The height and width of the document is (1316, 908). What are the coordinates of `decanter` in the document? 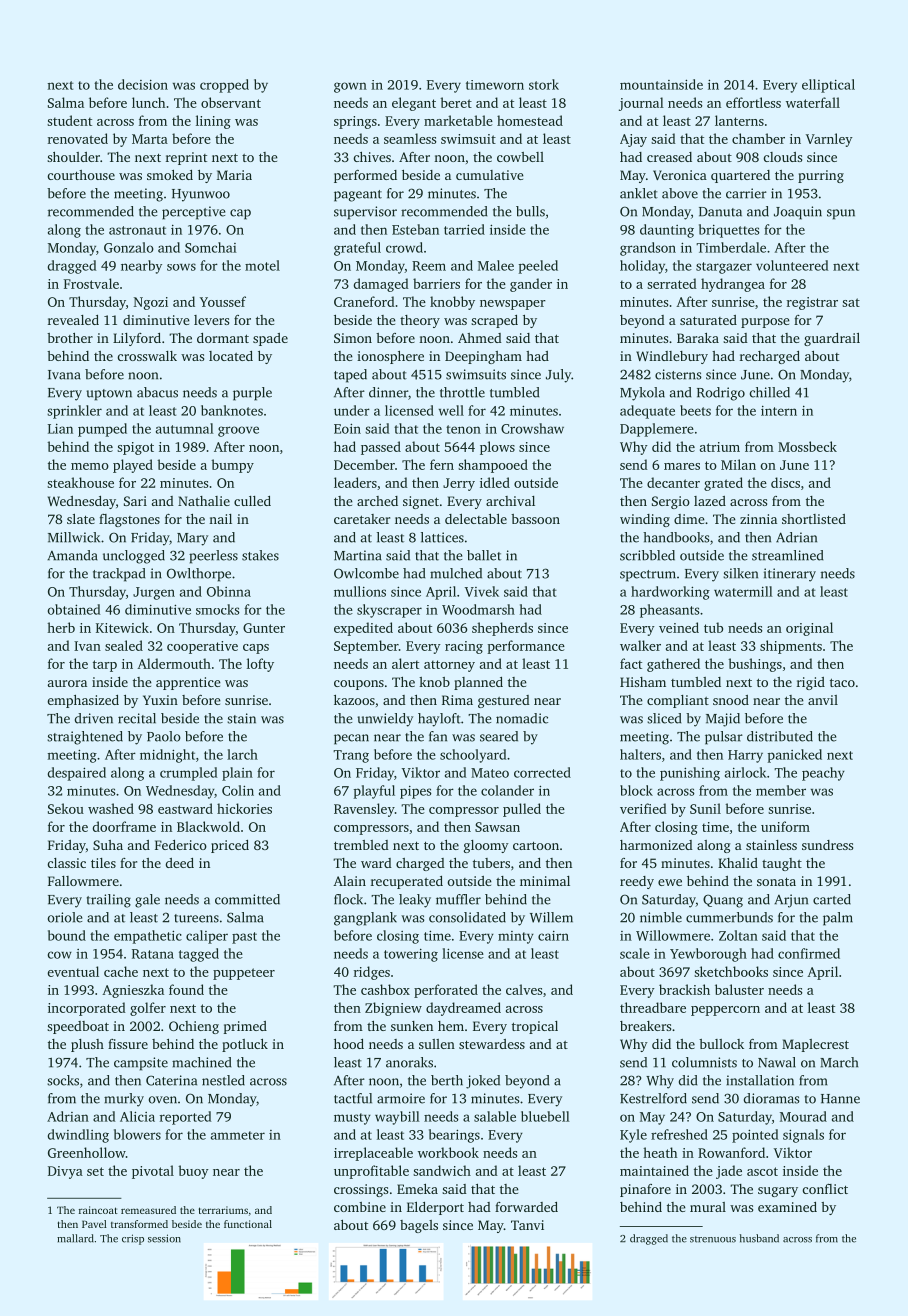 It's located at (673, 482).
